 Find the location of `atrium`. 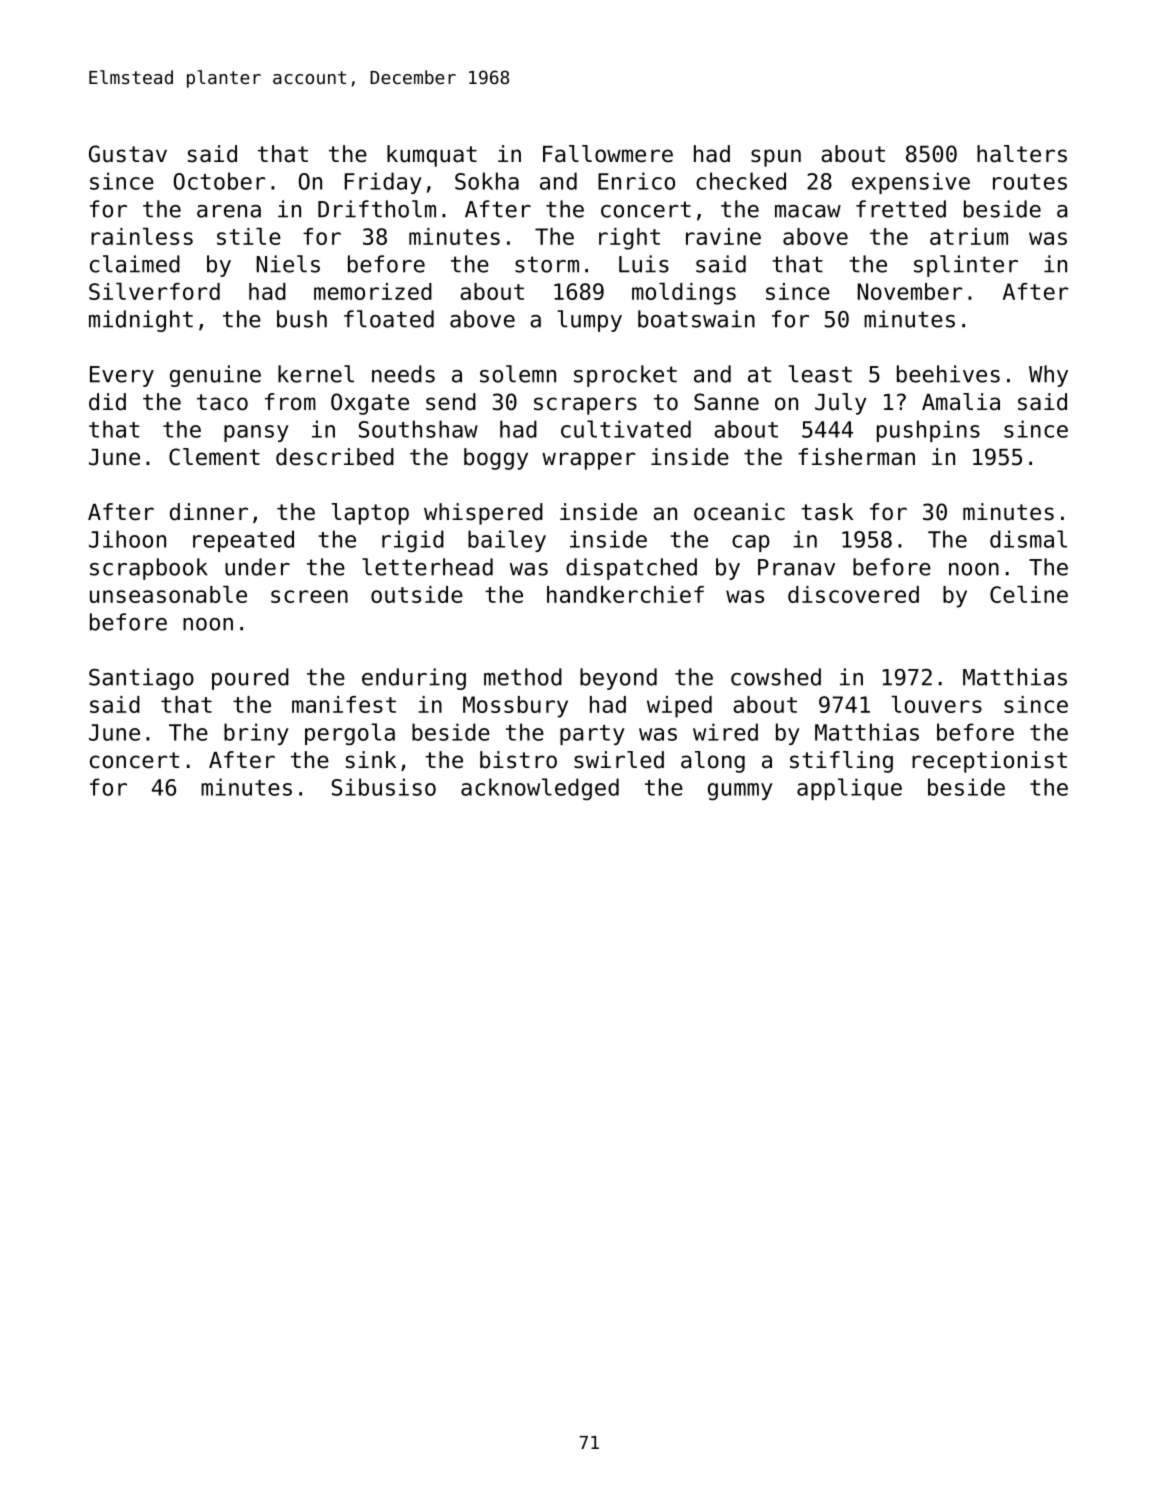

atrium is located at coordinates (969, 236).
